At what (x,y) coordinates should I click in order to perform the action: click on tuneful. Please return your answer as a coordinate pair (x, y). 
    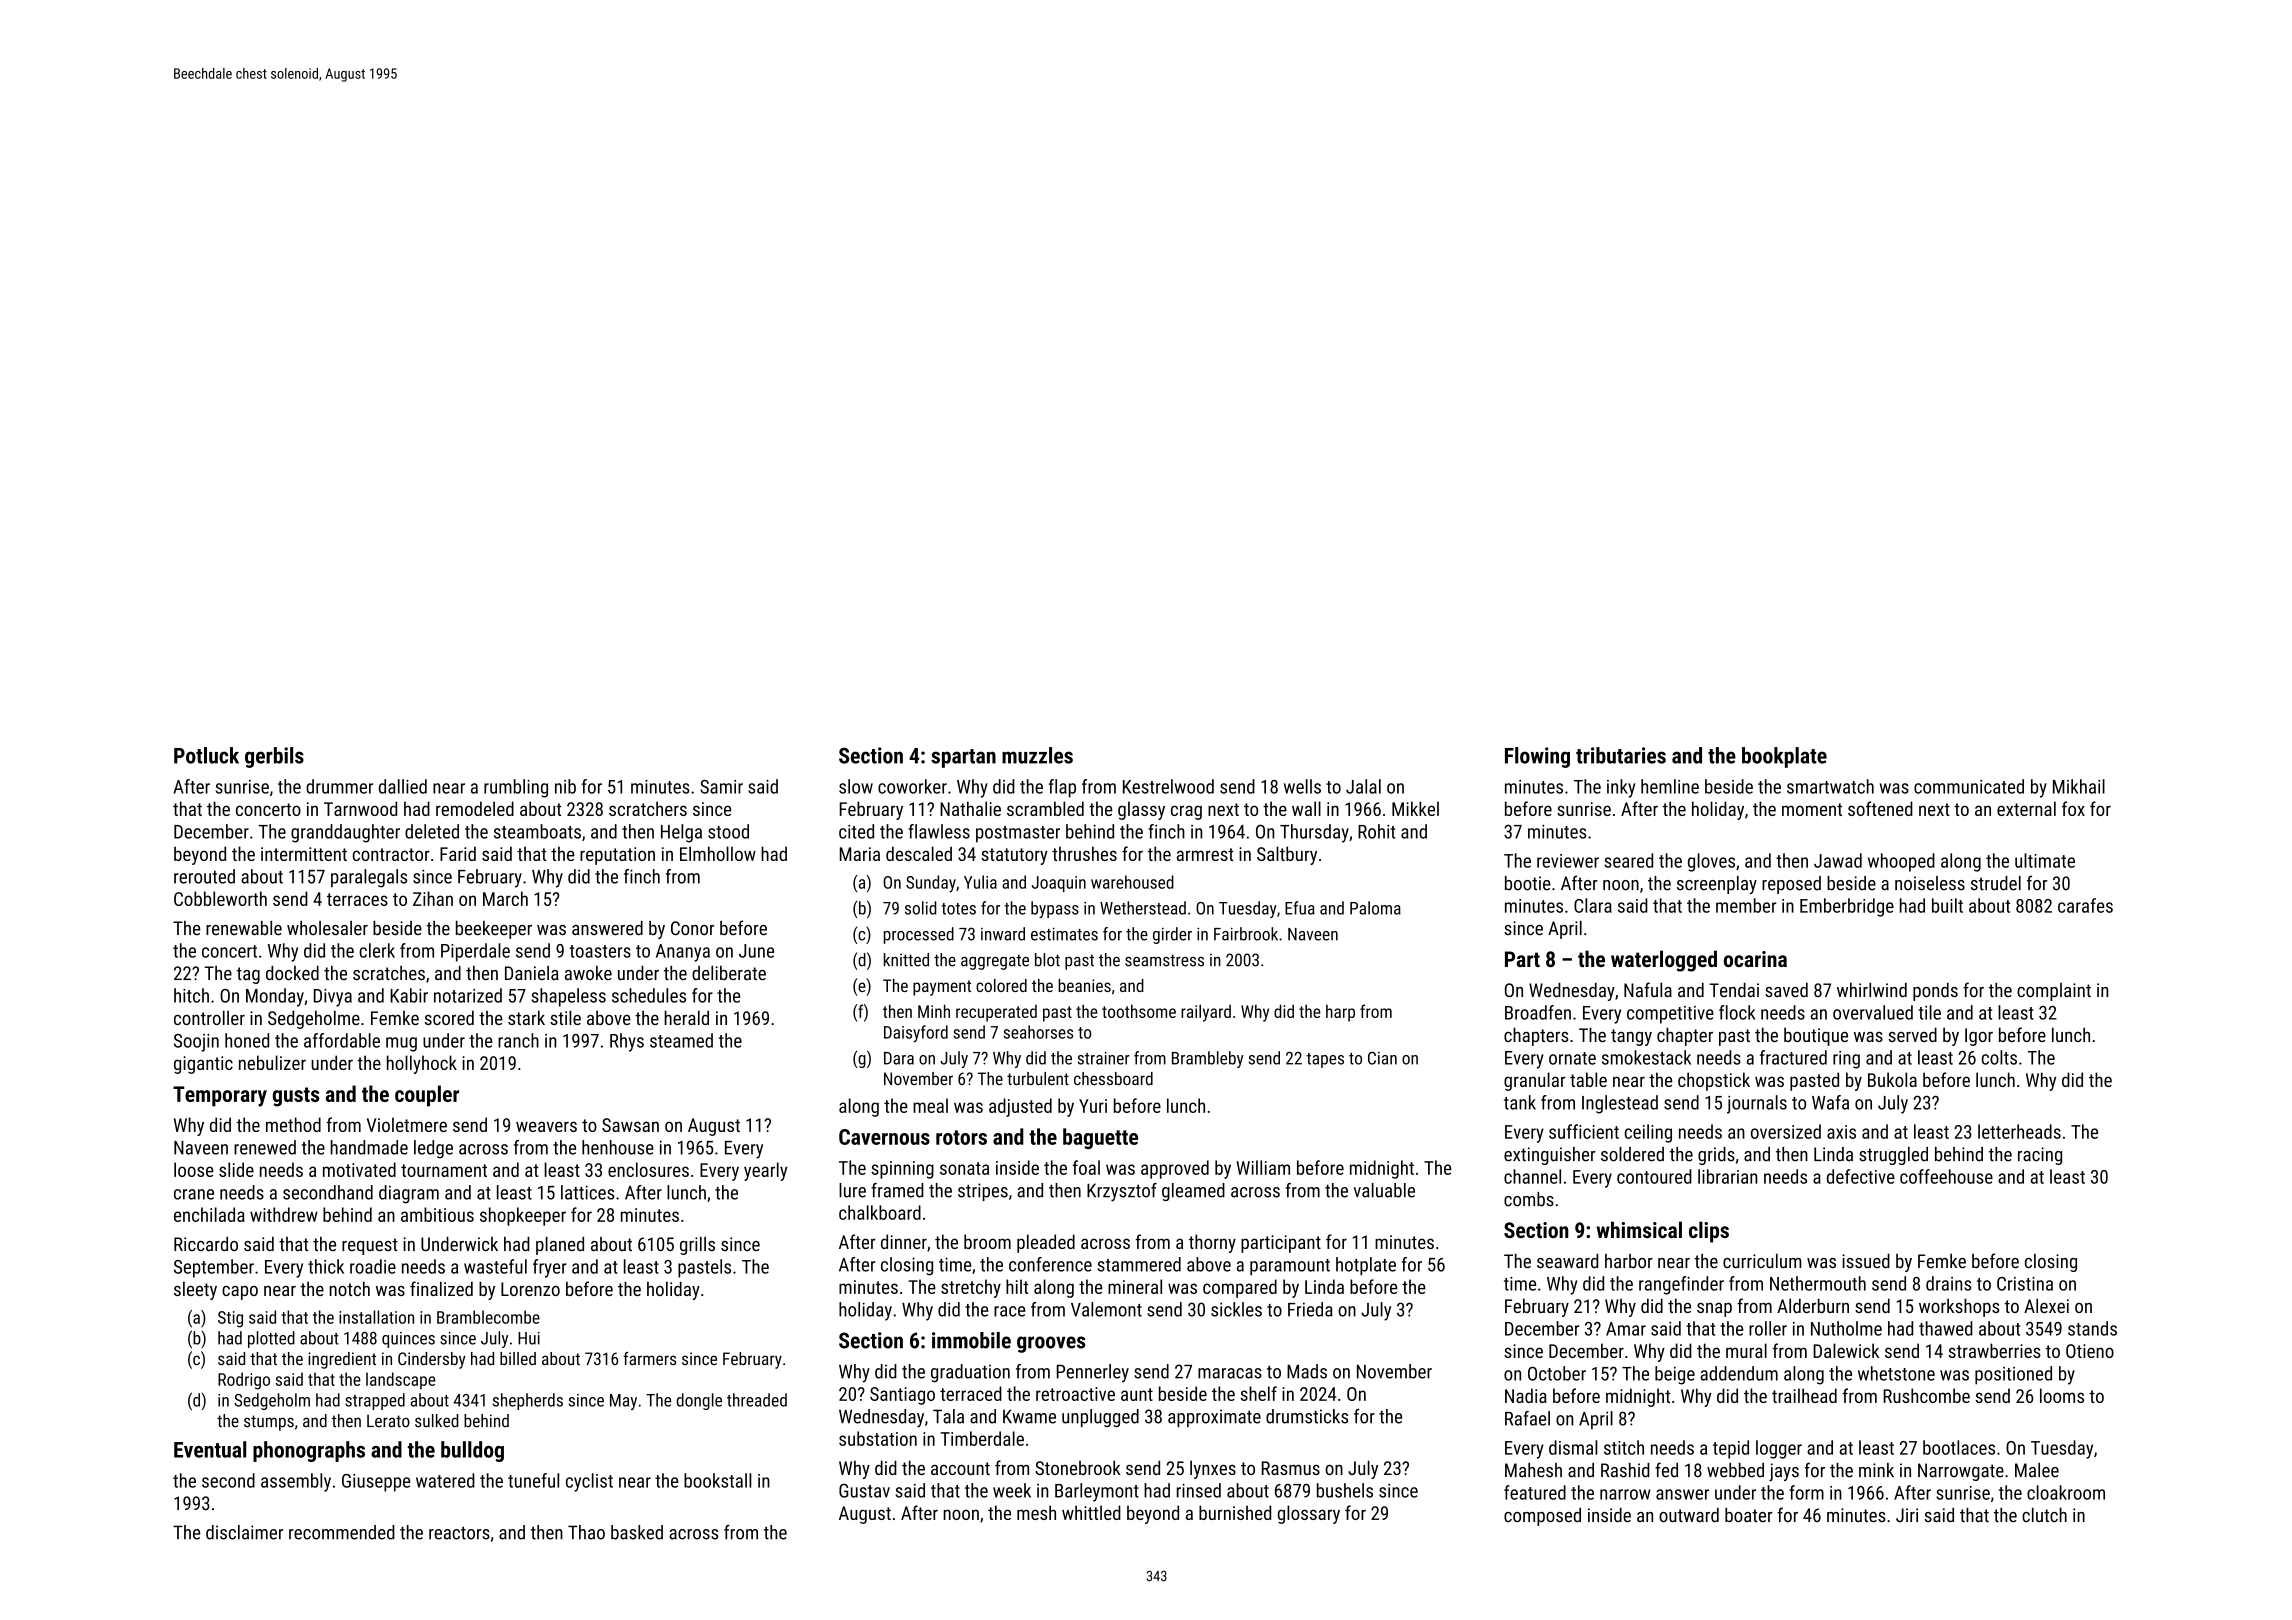
    Looking at the image, I should click on (533, 1480).
